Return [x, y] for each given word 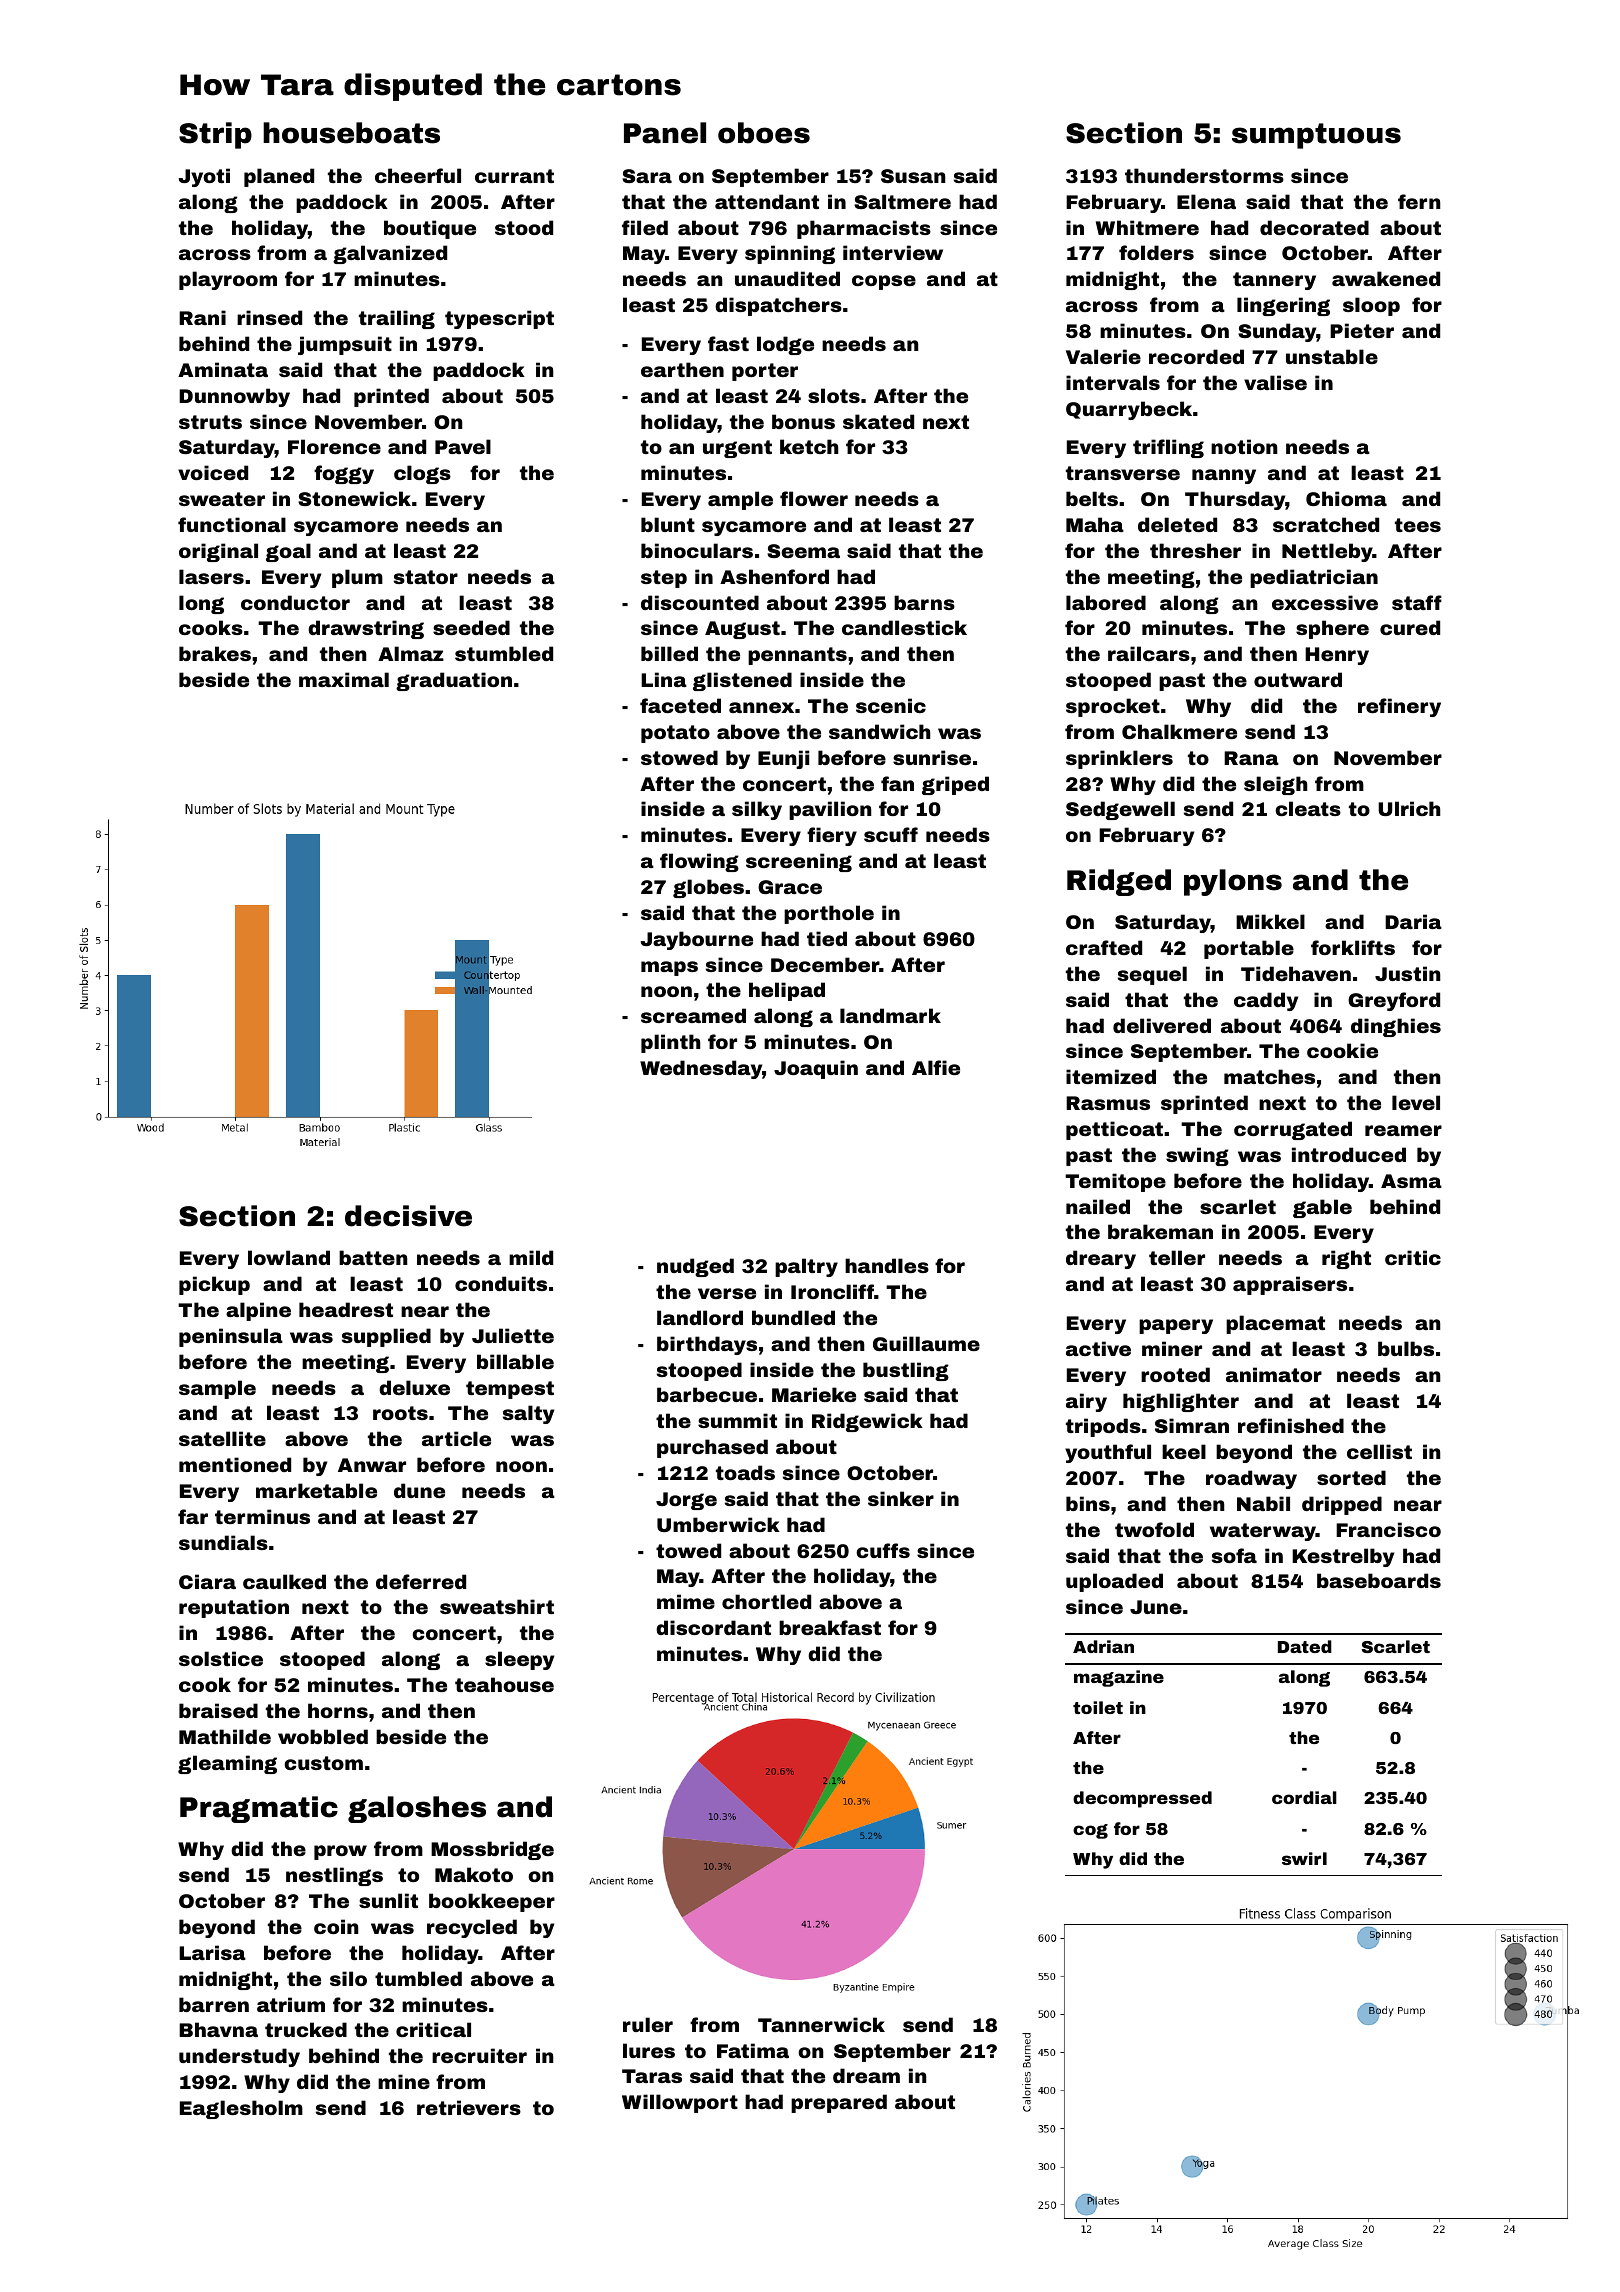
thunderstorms [1204, 175]
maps [669, 968]
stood [524, 227]
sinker [901, 1498]
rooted [1175, 1374]
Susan [913, 176]
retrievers [469, 2107]
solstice [221, 1658]
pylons [1233, 882]
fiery [832, 836]
